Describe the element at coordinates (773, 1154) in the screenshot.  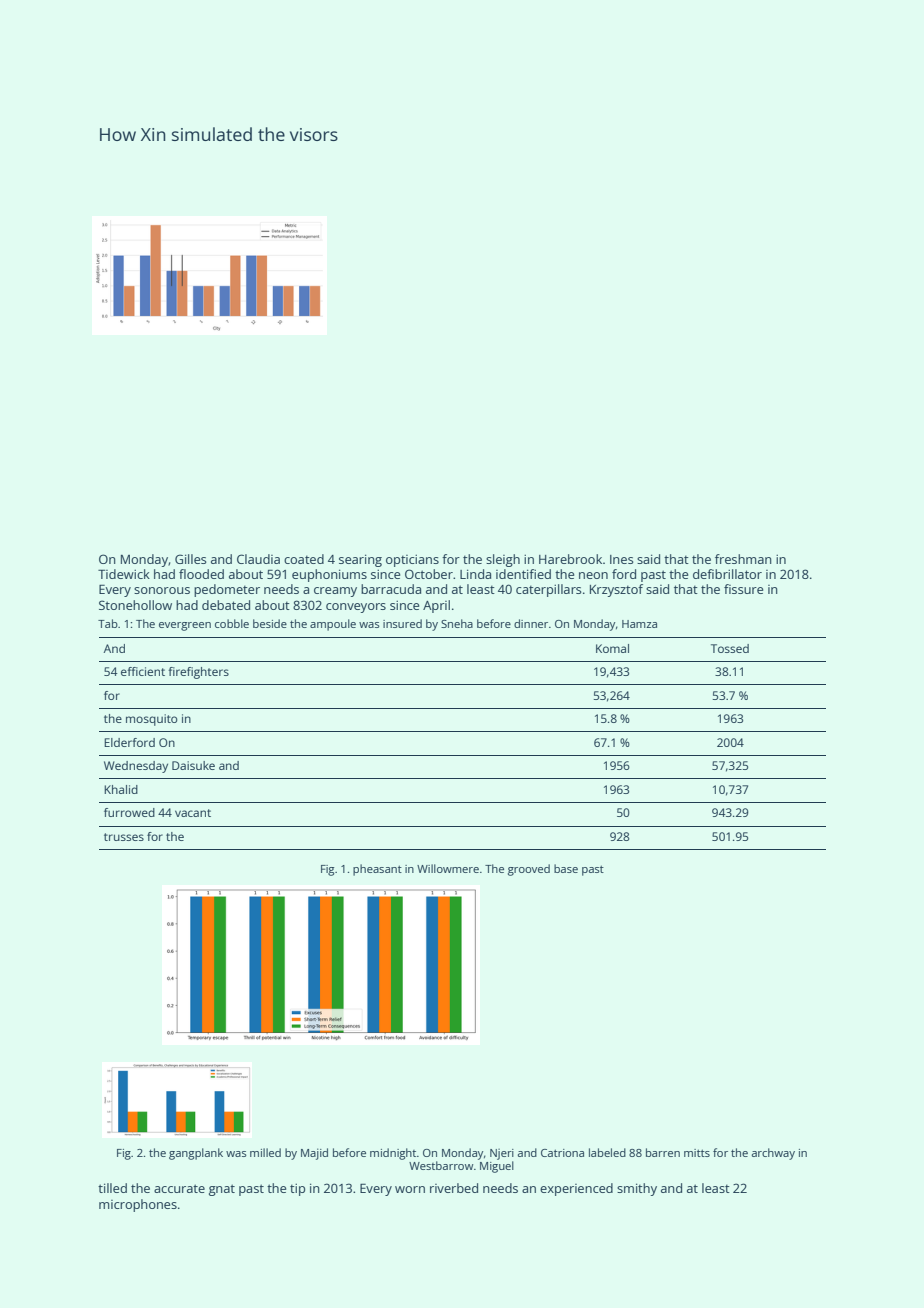
I see `archway` at that location.
